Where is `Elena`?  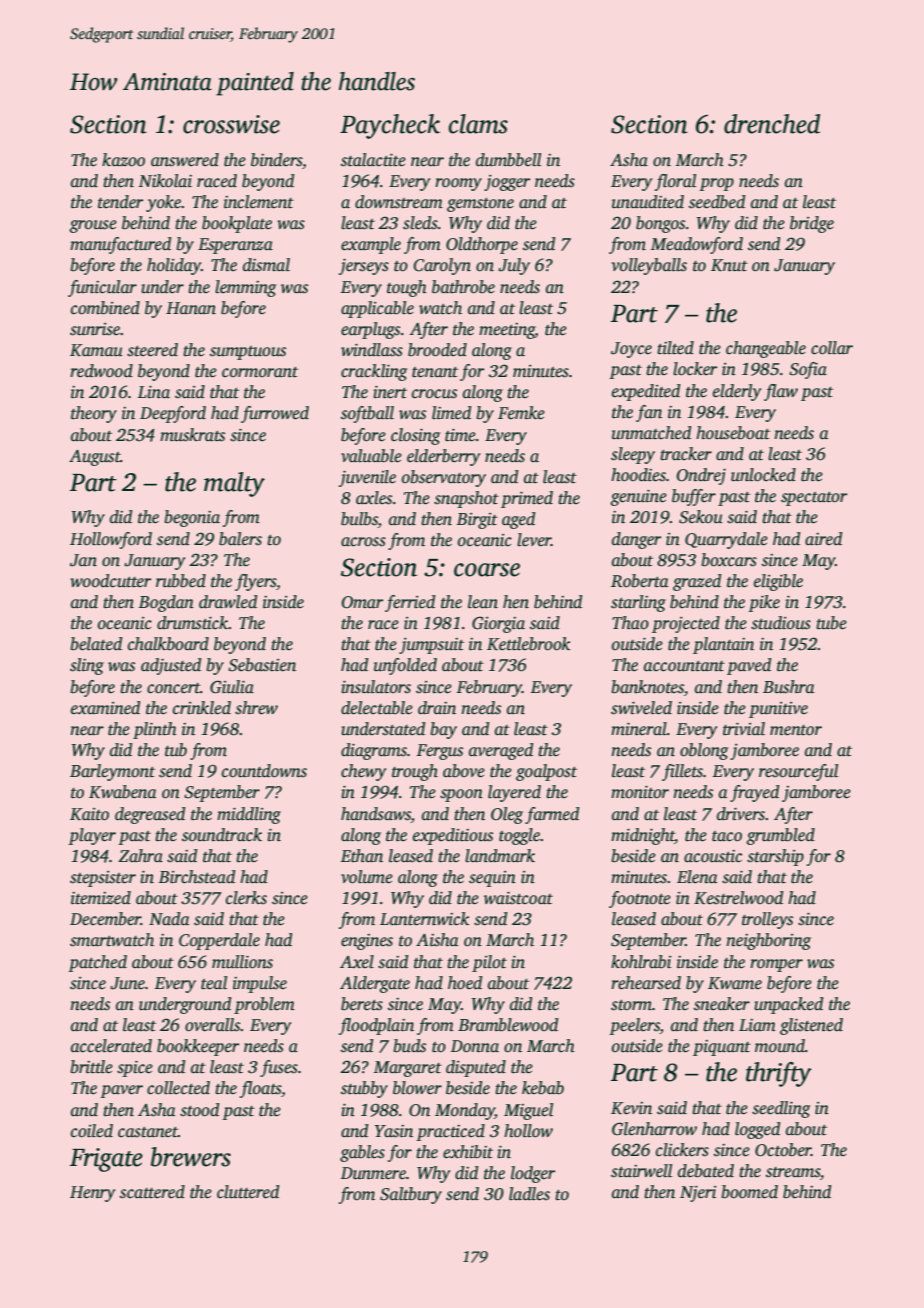
Elena is located at coordinates (697, 877).
